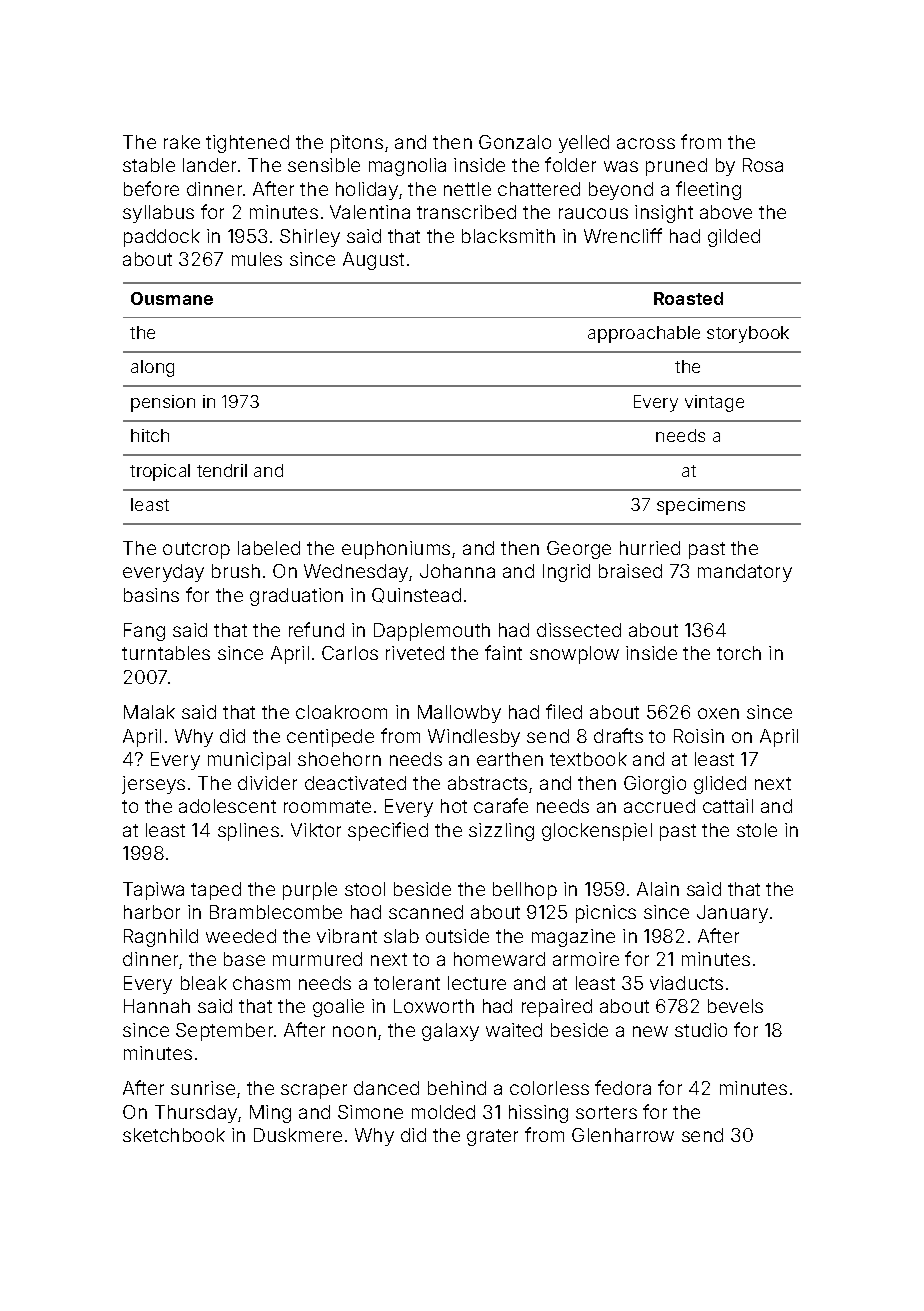 Image resolution: width=924 pixels, height=1311 pixels. Describe the element at coordinates (166, 653) in the screenshot. I see `turntables` at that location.
